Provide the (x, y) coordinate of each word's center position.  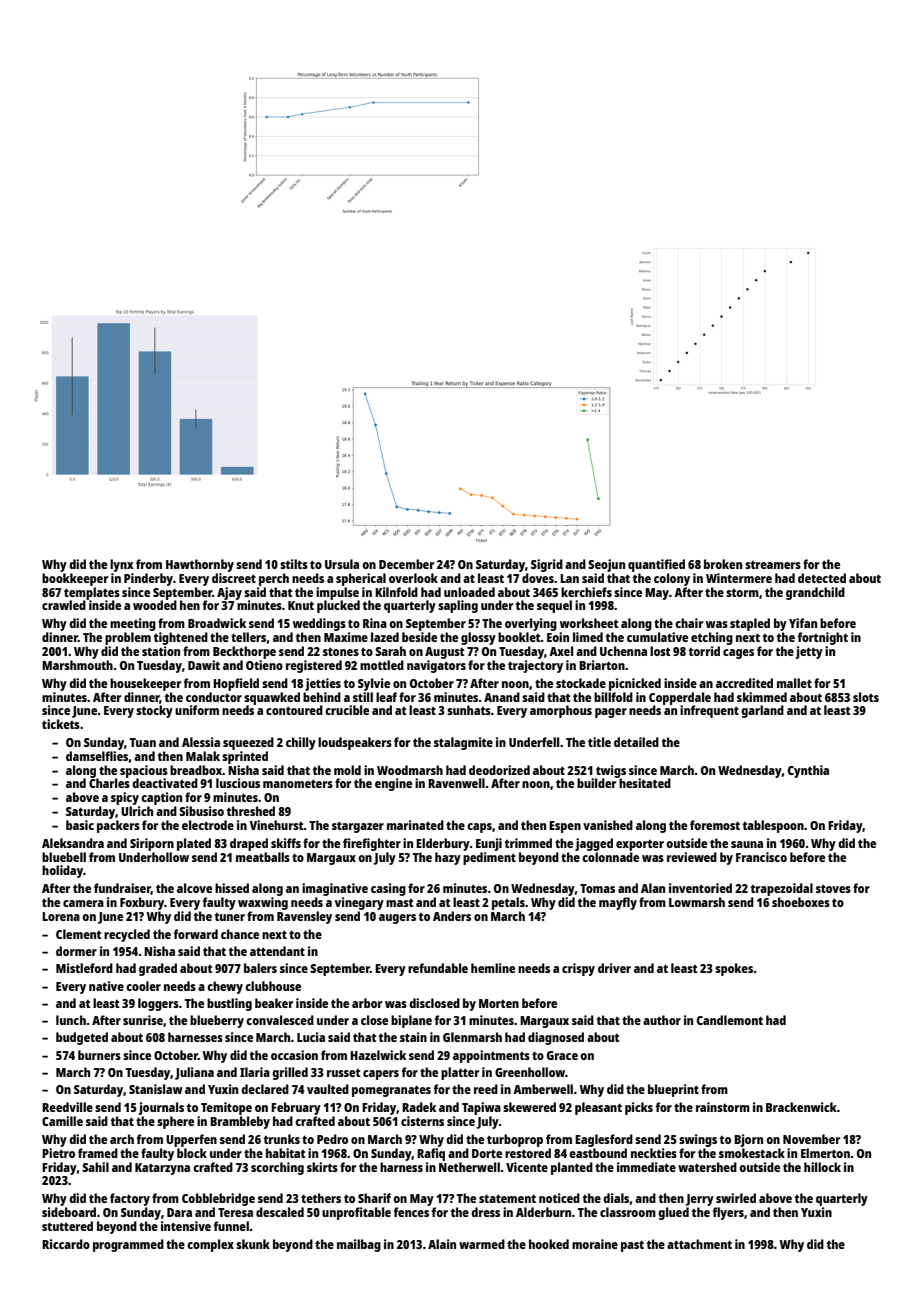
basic (80, 825)
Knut (301, 605)
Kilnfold (396, 592)
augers (397, 919)
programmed (128, 1245)
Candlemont (730, 1020)
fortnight (823, 638)
